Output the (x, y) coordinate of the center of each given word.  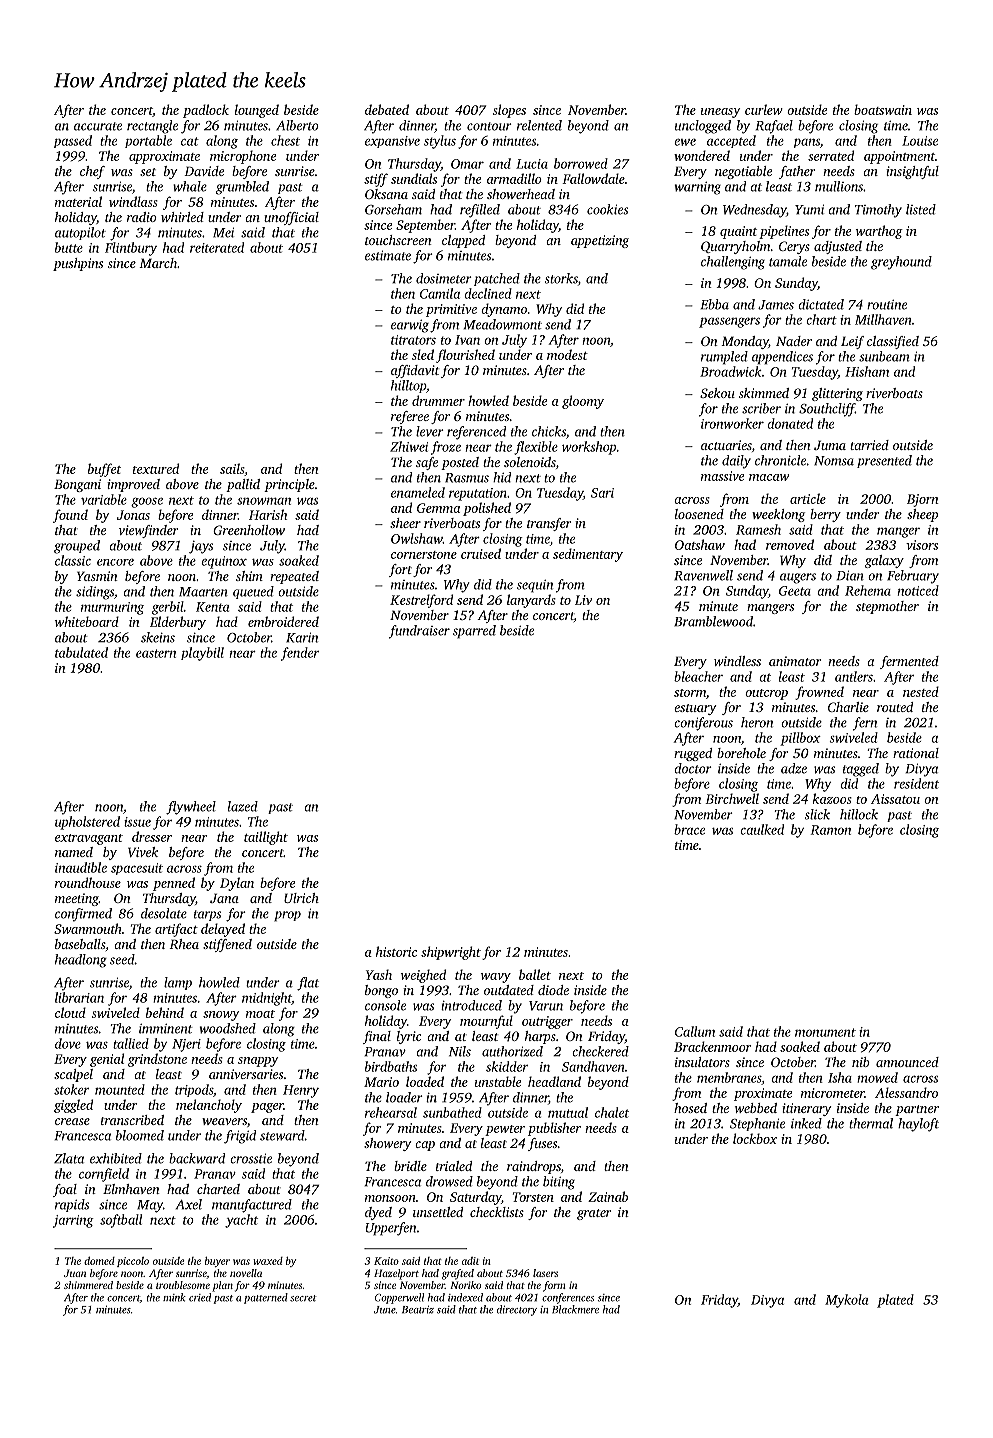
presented (884, 461)
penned (174, 884)
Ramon (831, 830)
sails (232, 468)
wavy (496, 978)
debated (387, 109)
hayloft (918, 1125)
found (70, 516)
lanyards (531, 601)
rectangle (152, 127)
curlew (764, 109)
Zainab (608, 1196)
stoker (71, 1089)
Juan (75, 1273)
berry (825, 515)
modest (567, 354)
